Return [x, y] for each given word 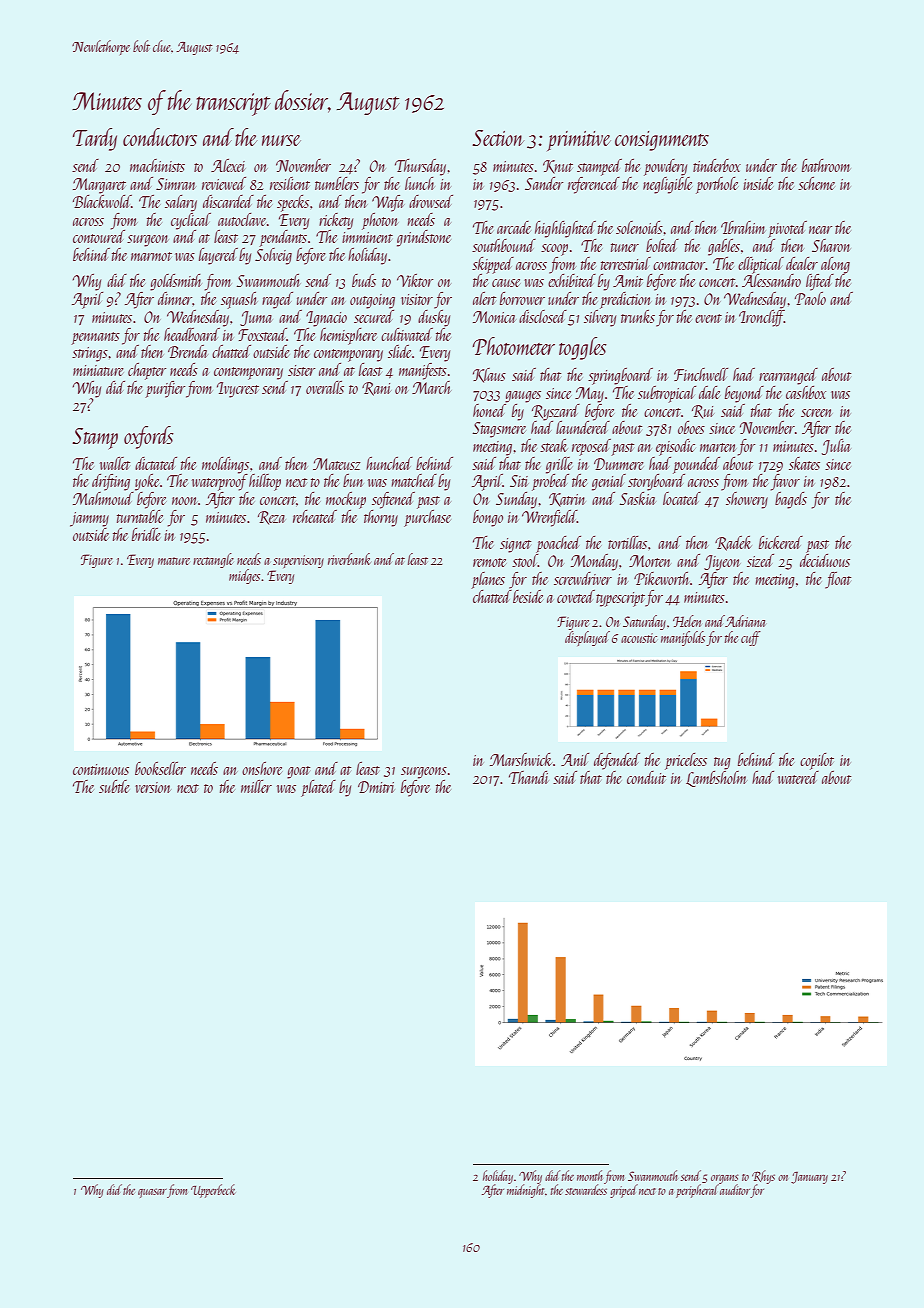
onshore [262, 768]
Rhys [763, 1177]
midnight [525, 1191]
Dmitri [376, 787]
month [590, 1175]
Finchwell [701, 374]
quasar [152, 1193]
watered [798, 777]
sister [301, 370]
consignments [662, 141]
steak [553, 445]
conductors [160, 137]
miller [256, 786]
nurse [281, 140]
